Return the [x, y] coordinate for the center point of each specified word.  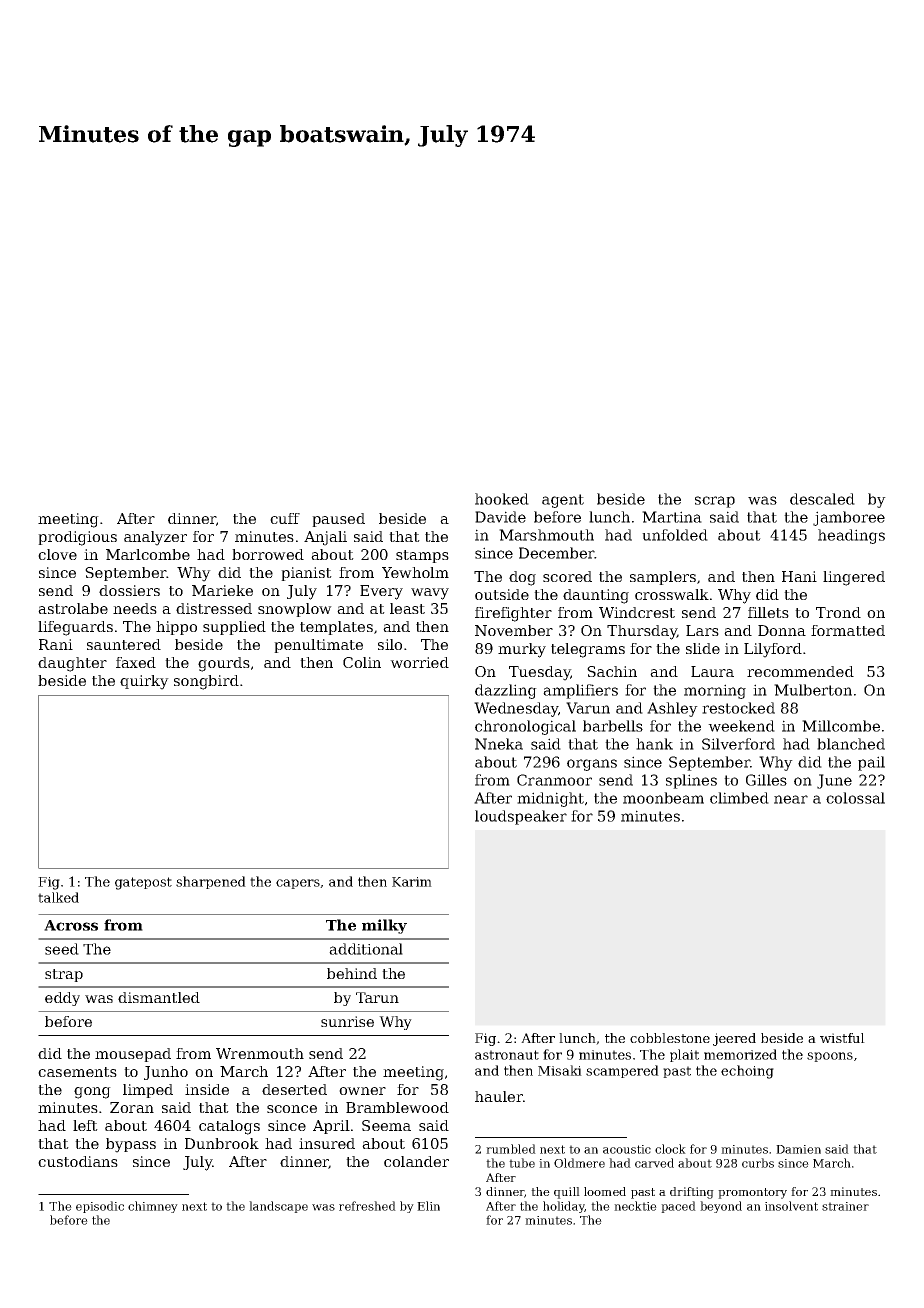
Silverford [738, 744]
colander [416, 1161]
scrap [715, 502]
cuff [285, 518]
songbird [206, 682]
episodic [100, 1207]
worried [419, 662]
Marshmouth [546, 535]
